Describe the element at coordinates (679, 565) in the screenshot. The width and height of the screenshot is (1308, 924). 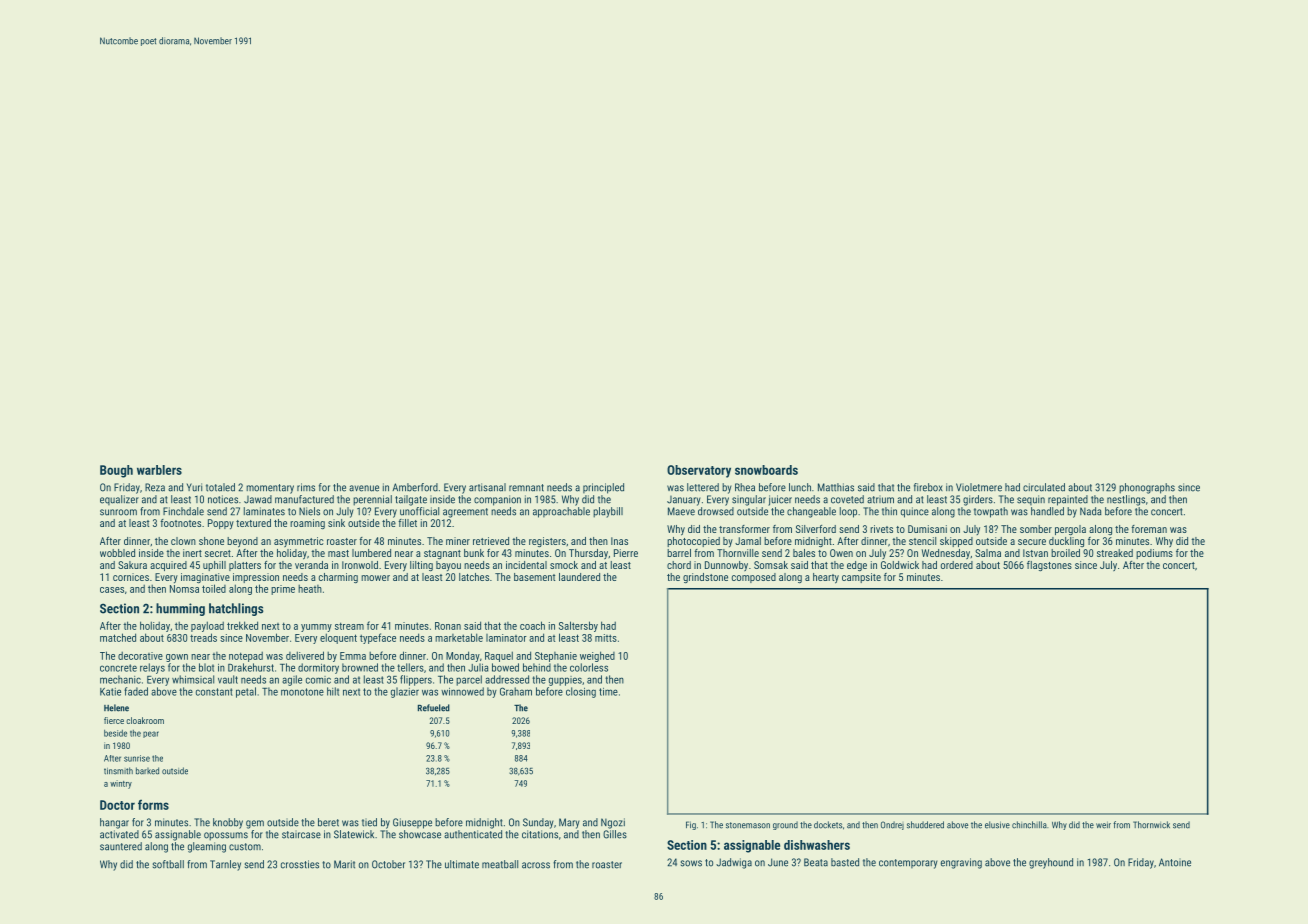
I see `chord` at that location.
